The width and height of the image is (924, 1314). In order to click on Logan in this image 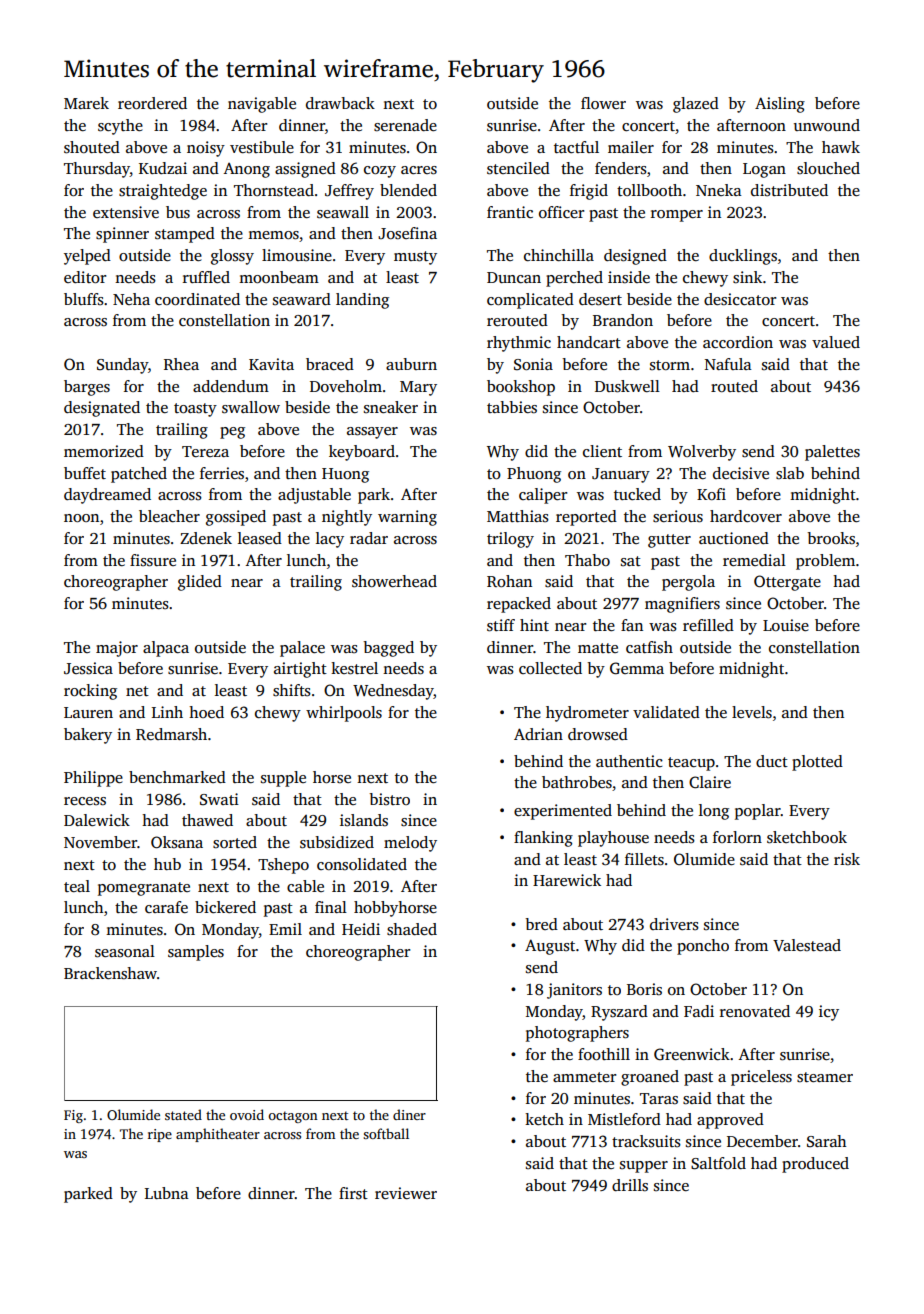, I will do `click(764, 170)`.
